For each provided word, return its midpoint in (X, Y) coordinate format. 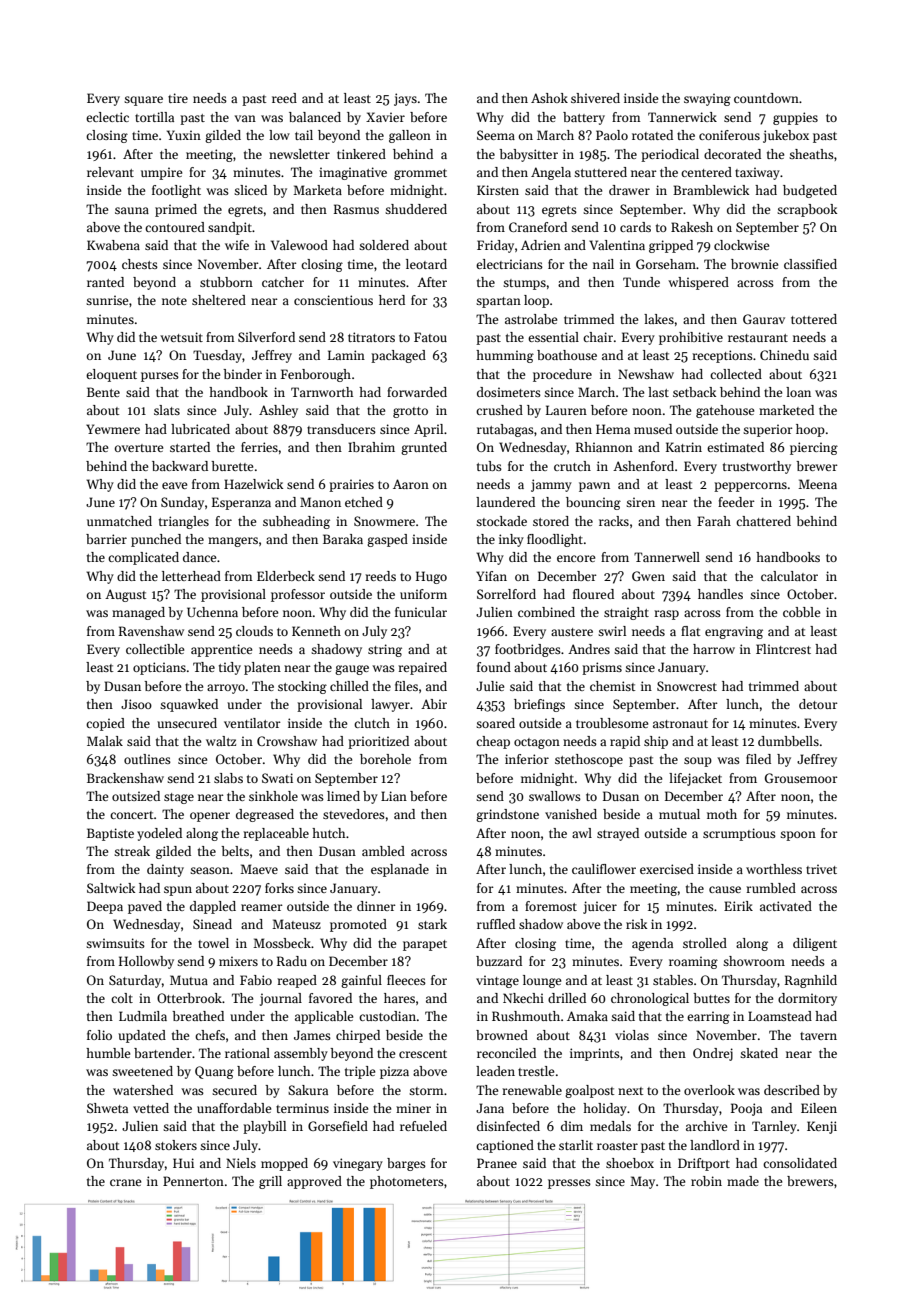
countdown (766, 98)
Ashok (549, 98)
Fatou (430, 337)
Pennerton (193, 1181)
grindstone (507, 815)
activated (786, 906)
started (190, 447)
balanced (315, 117)
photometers (407, 1182)
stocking (302, 687)
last (658, 392)
